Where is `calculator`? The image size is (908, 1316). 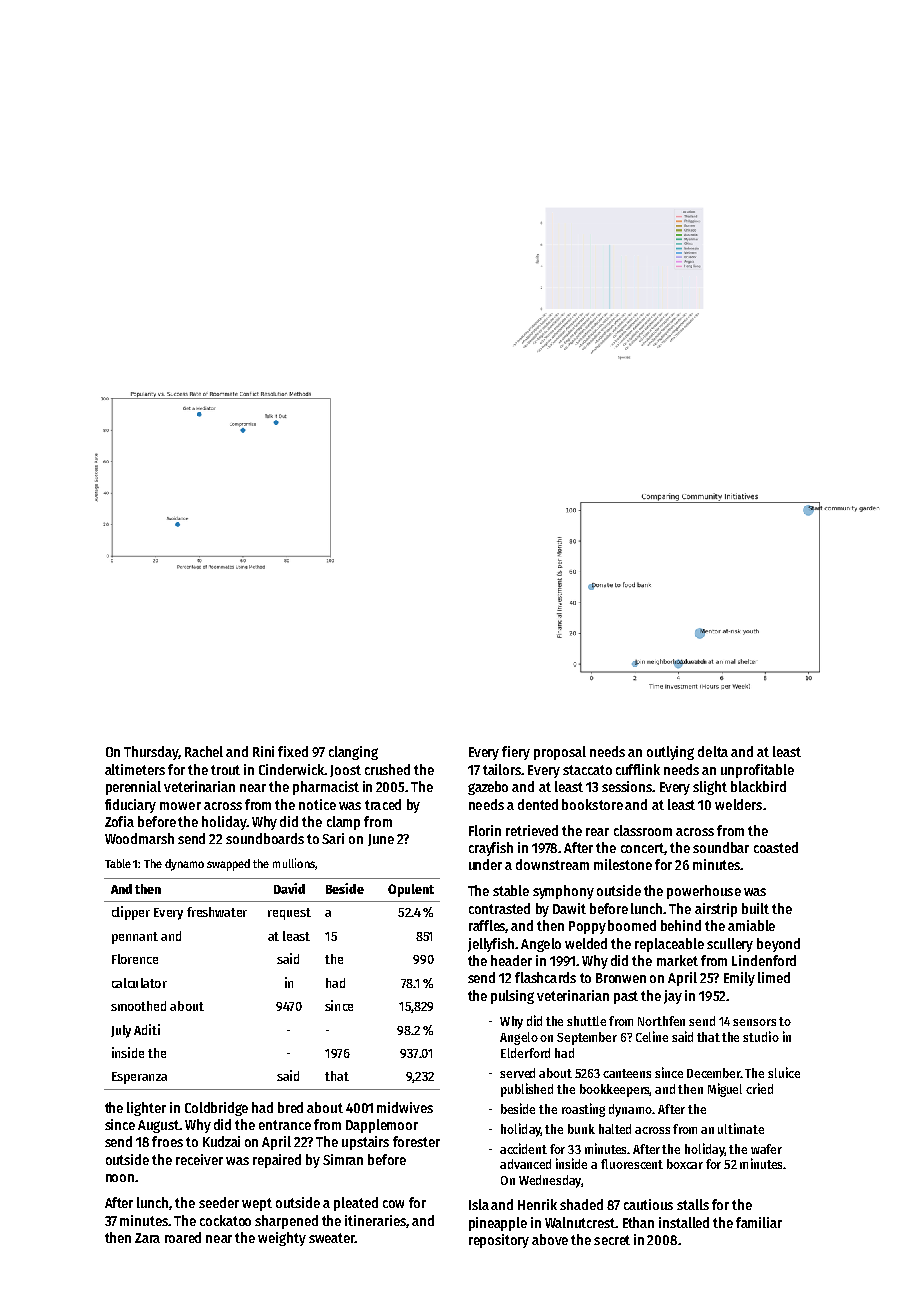
calculator is located at coordinates (139, 983).
